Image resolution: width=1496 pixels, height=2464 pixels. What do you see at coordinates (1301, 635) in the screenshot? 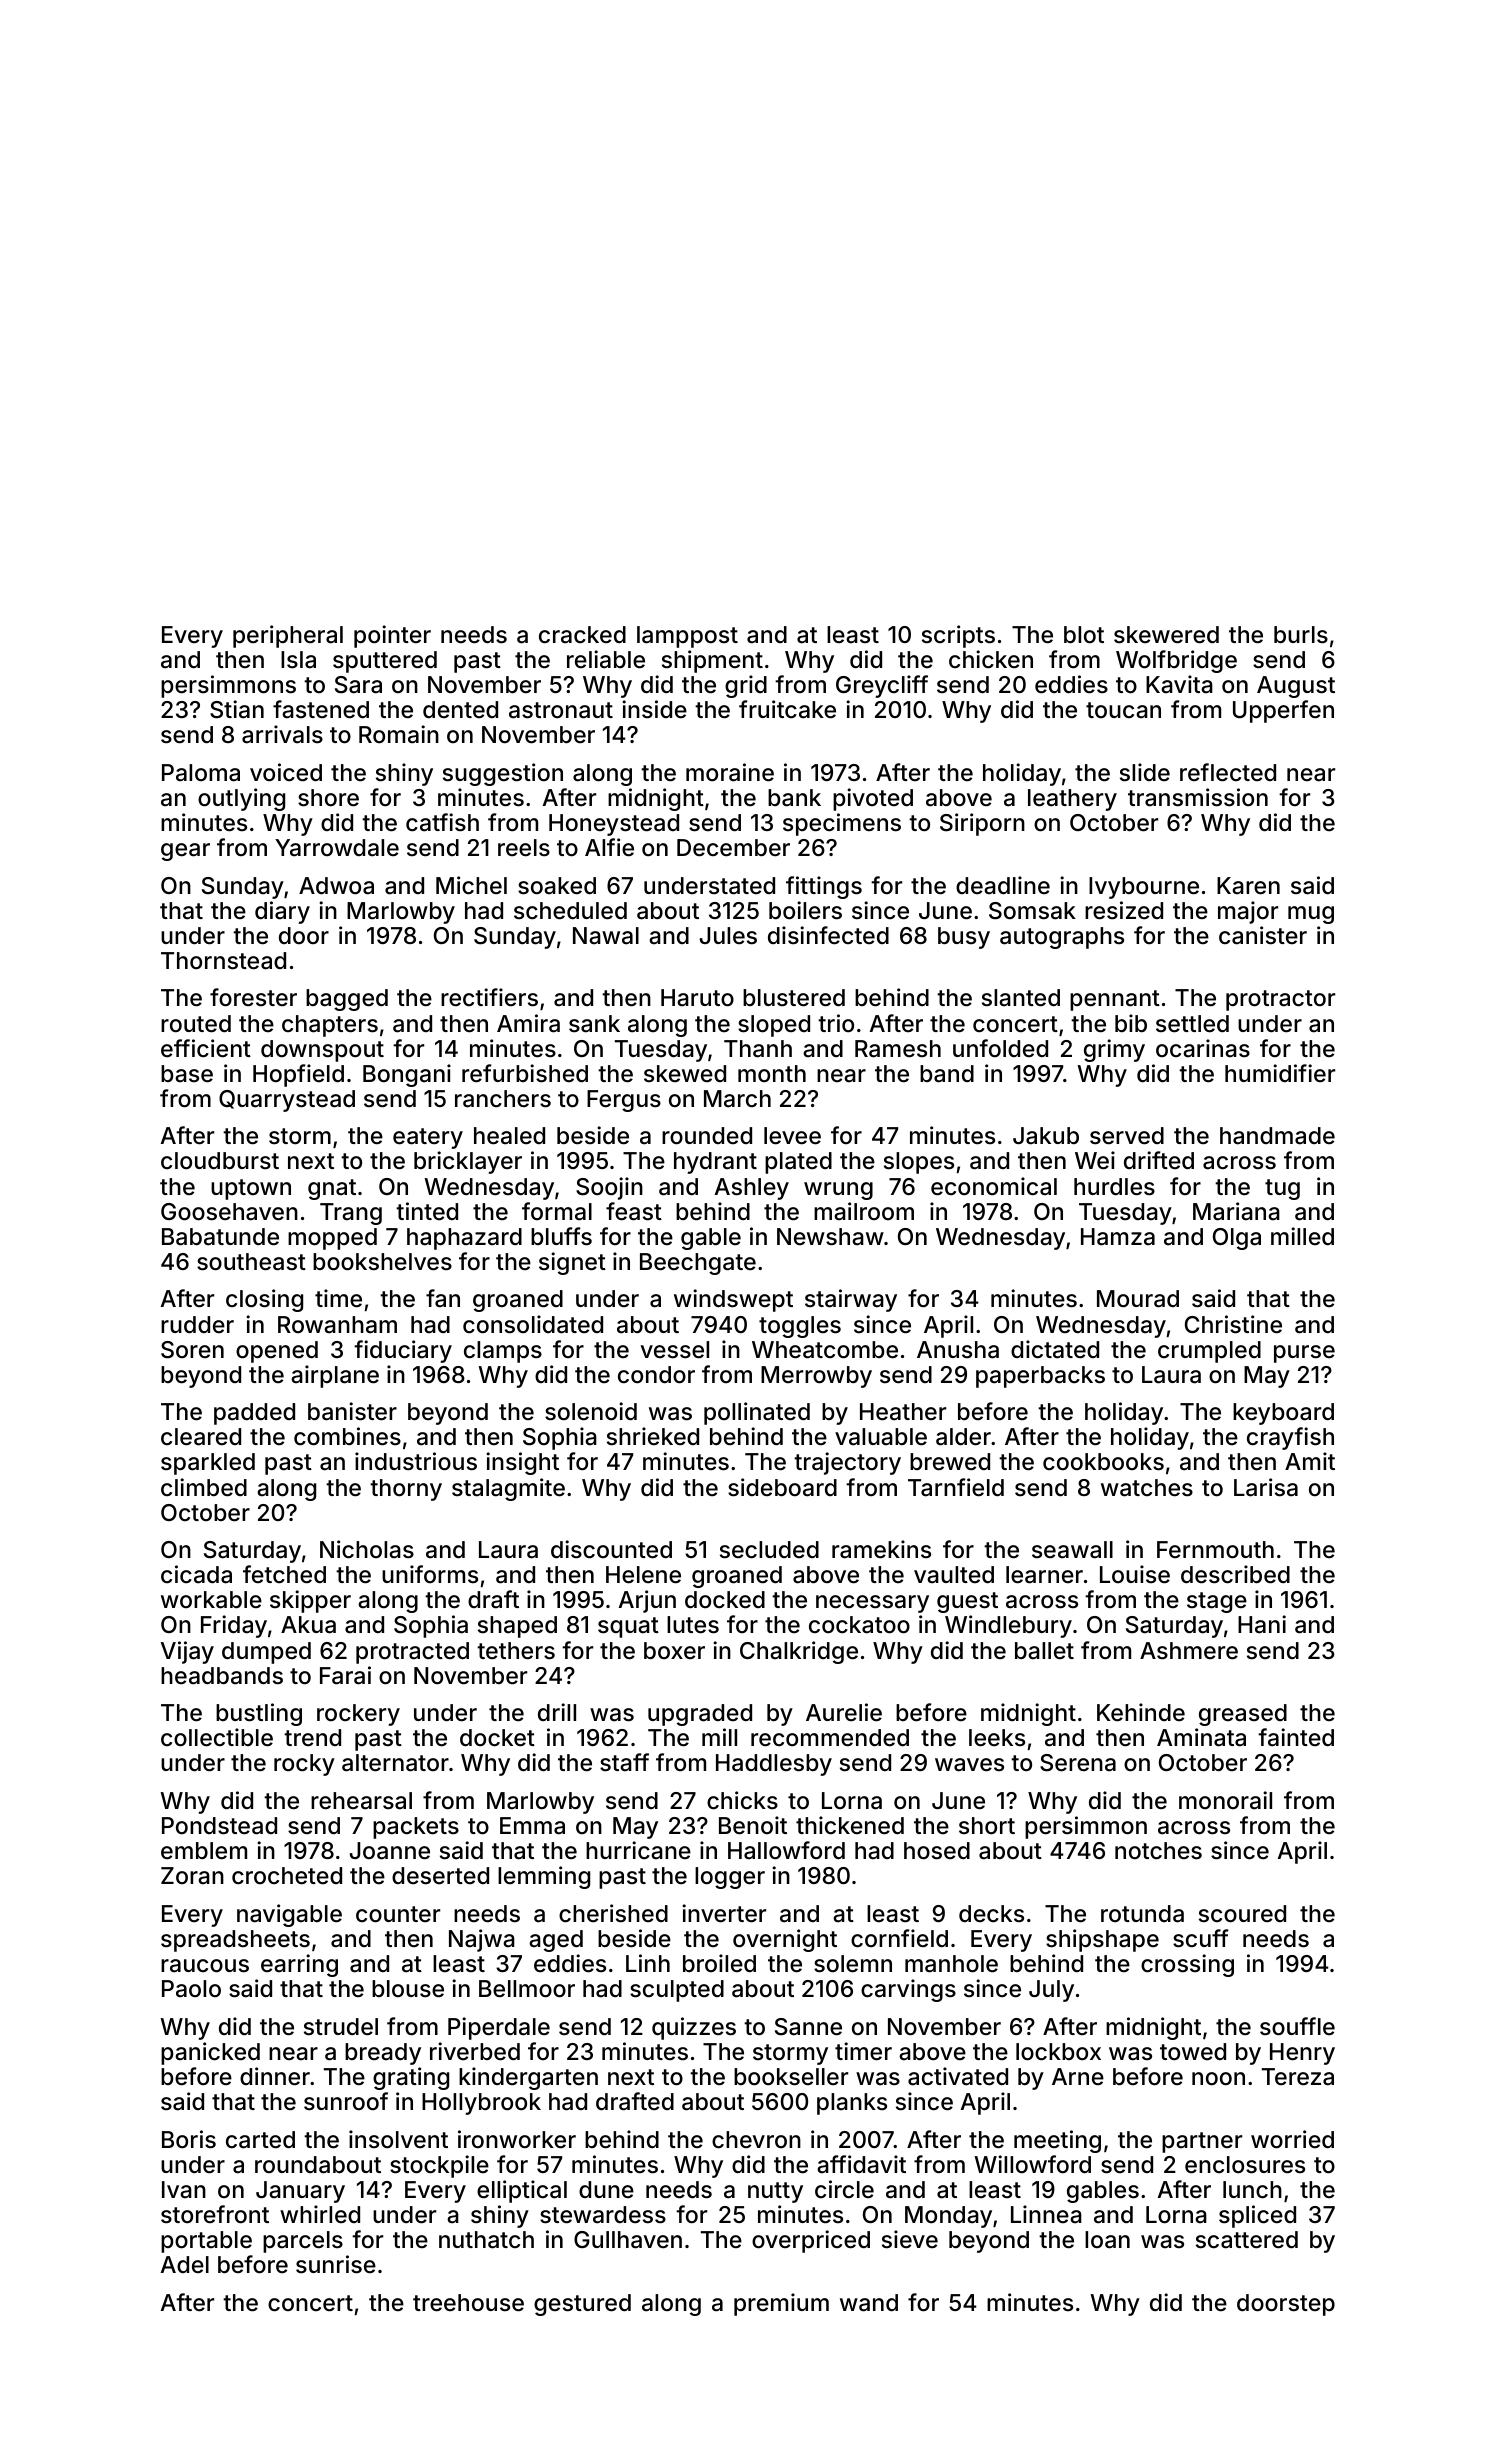
I see `burls` at bounding box center [1301, 635].
